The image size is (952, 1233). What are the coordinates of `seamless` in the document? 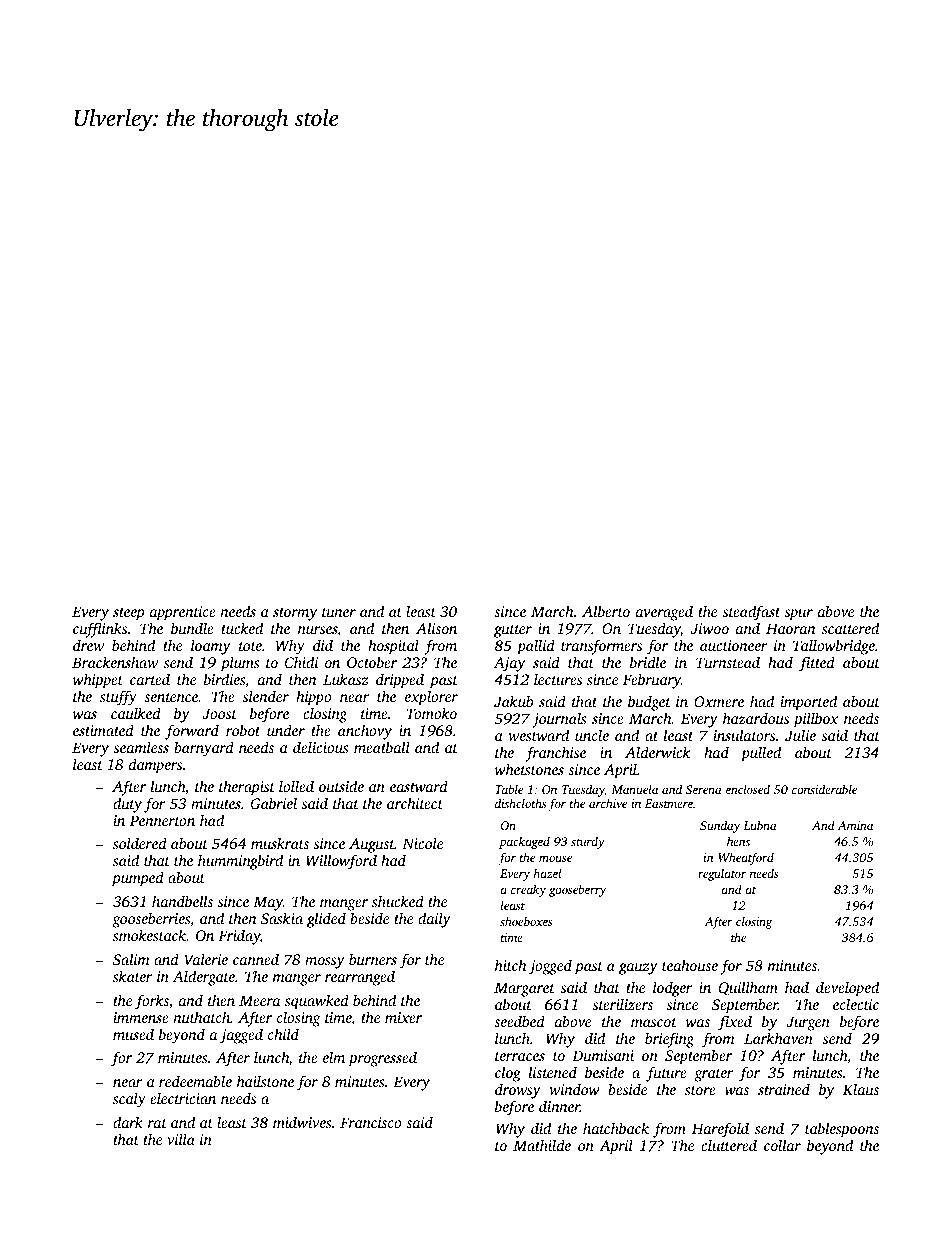 It's located at (141, 747).
